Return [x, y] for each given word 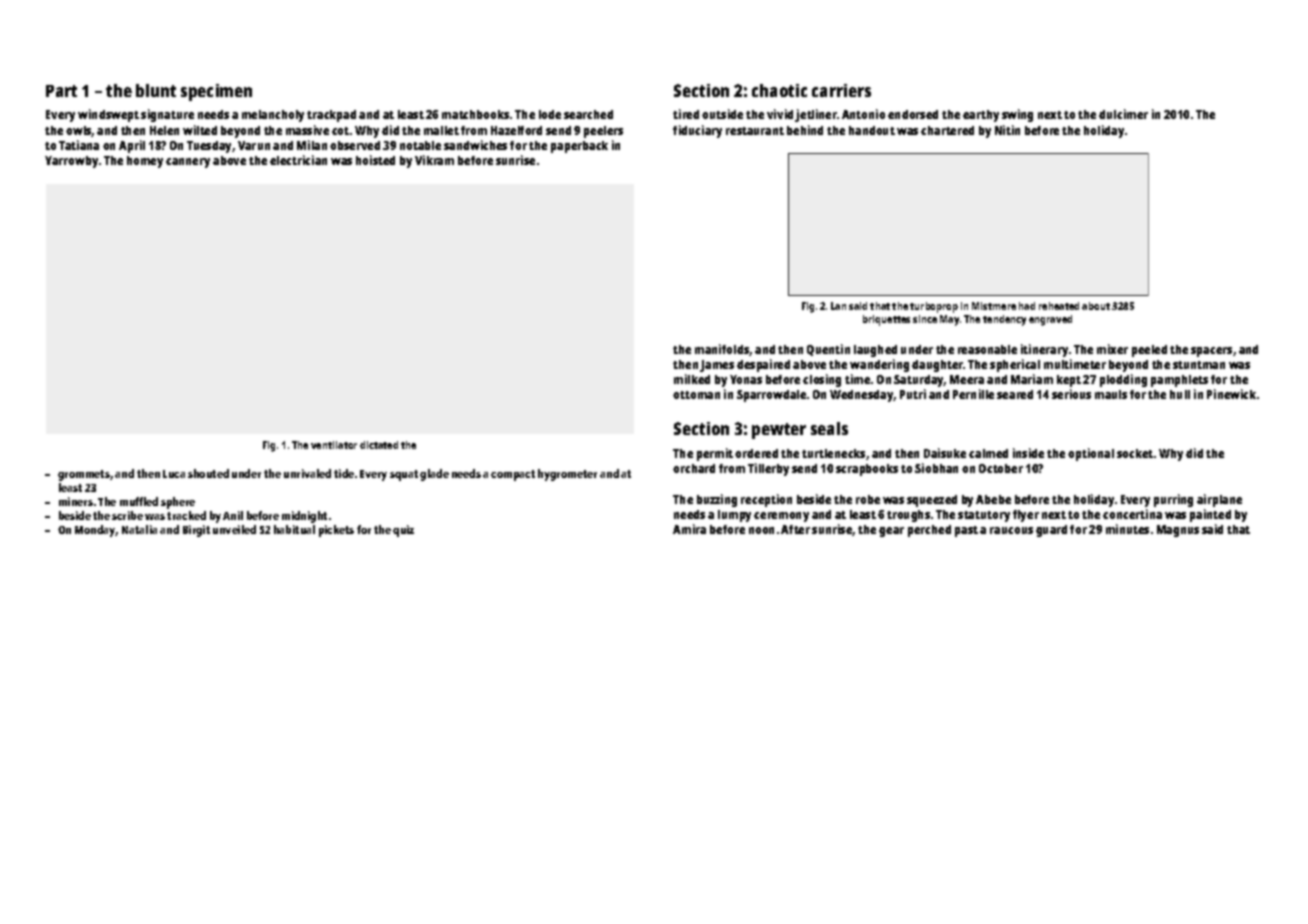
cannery [188, 163]
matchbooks [475, 114]
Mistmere [994, 306]
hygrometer [567, 475]
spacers [1211, 352]
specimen [216, 92]
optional [1091, 454]
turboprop [934, 307]
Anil [233, 515]
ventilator [334, 445]
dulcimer [1123, 114]
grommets [84, 475]
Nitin [1007, 130]
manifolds [722, 350]
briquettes [886, 320]
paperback [579, 147]
